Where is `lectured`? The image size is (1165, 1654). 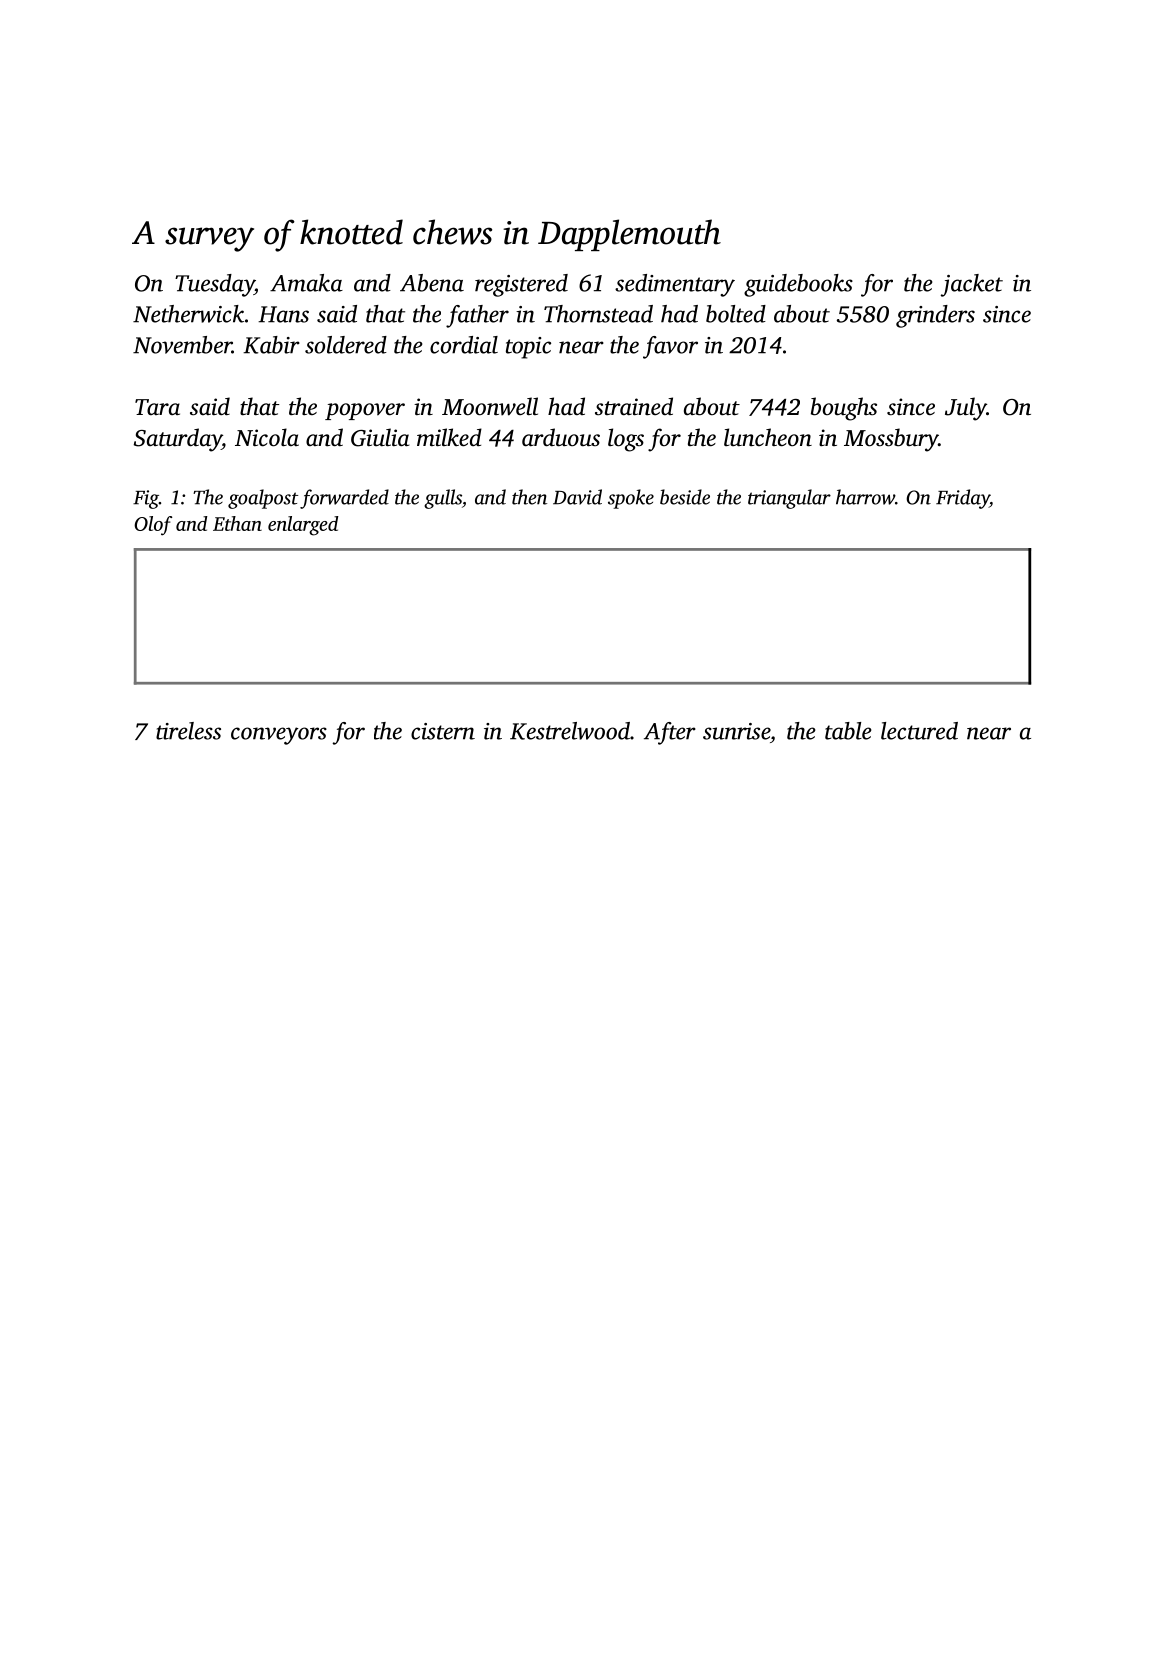 lectured is located at coordinates (919, 731).
